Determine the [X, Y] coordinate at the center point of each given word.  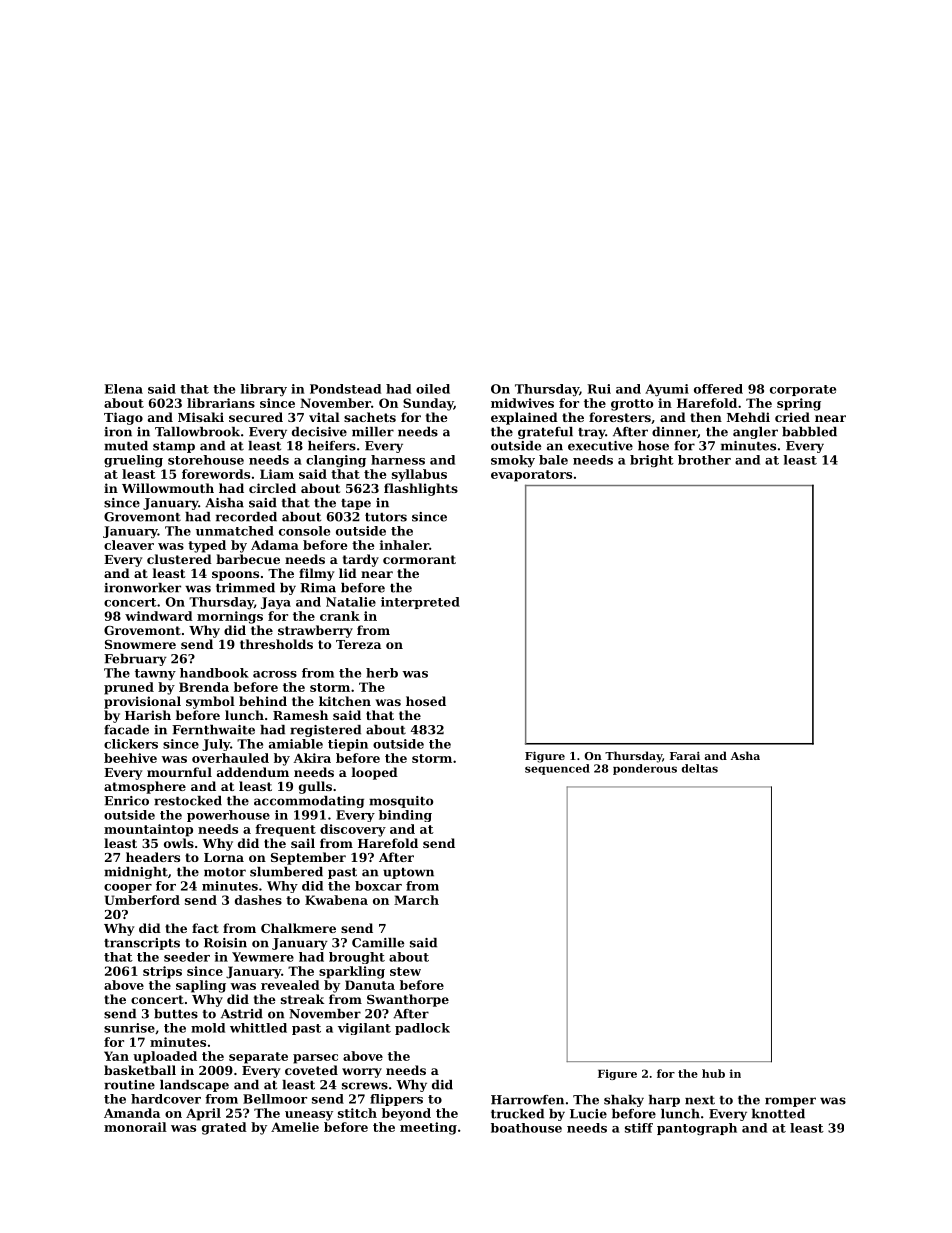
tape [356, 504]
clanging [336, 461]
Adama [275, 545]
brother [704, 460]
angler [755, 433]
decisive [319, 432]
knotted [778, 1114]
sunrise [129, 1028]
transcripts [142, 944]
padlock [422, 1029]
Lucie [588, 1114]
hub [713, 1073]
